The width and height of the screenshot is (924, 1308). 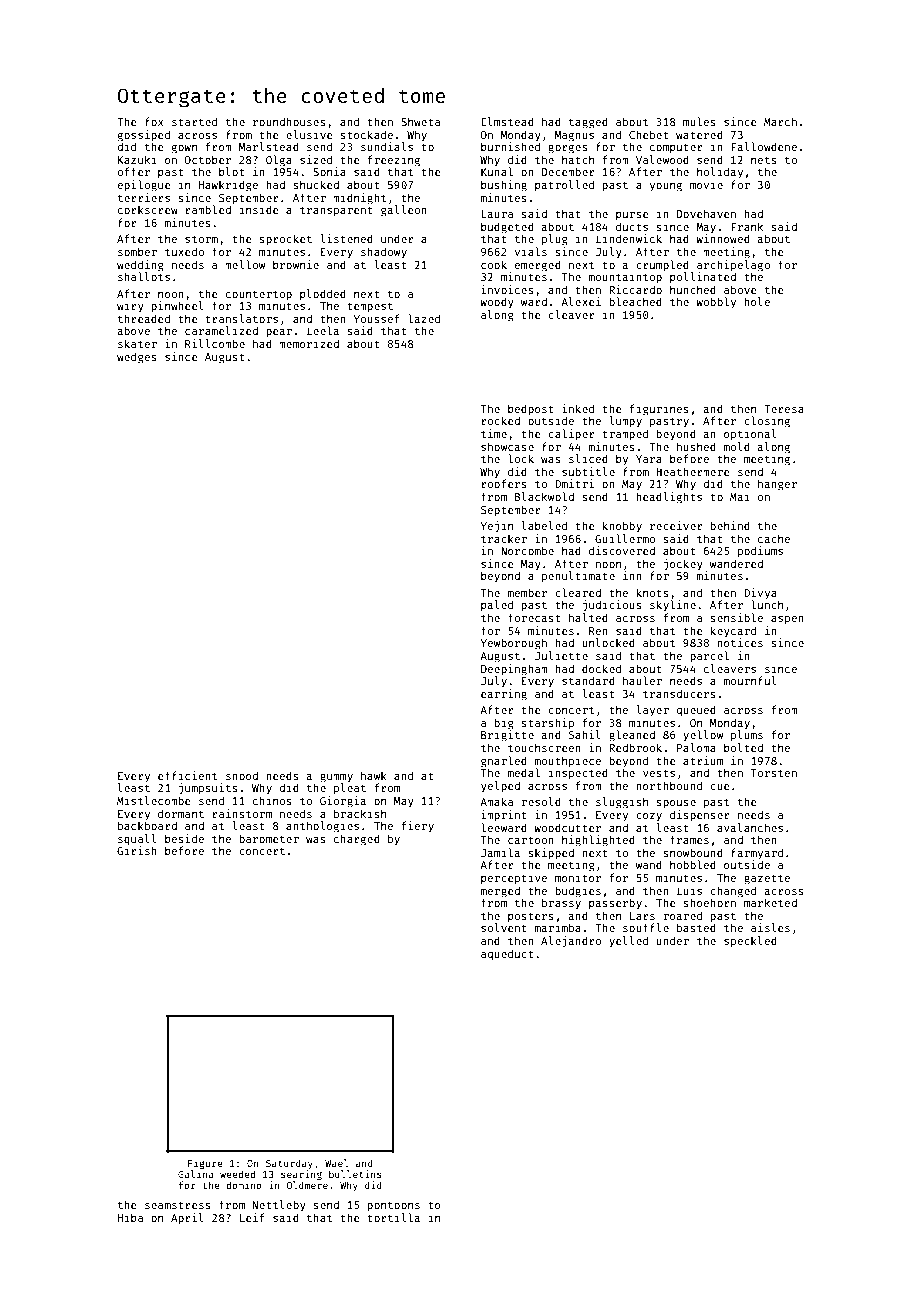 I want to click on corkscrew, so click(x=148, y=209).
